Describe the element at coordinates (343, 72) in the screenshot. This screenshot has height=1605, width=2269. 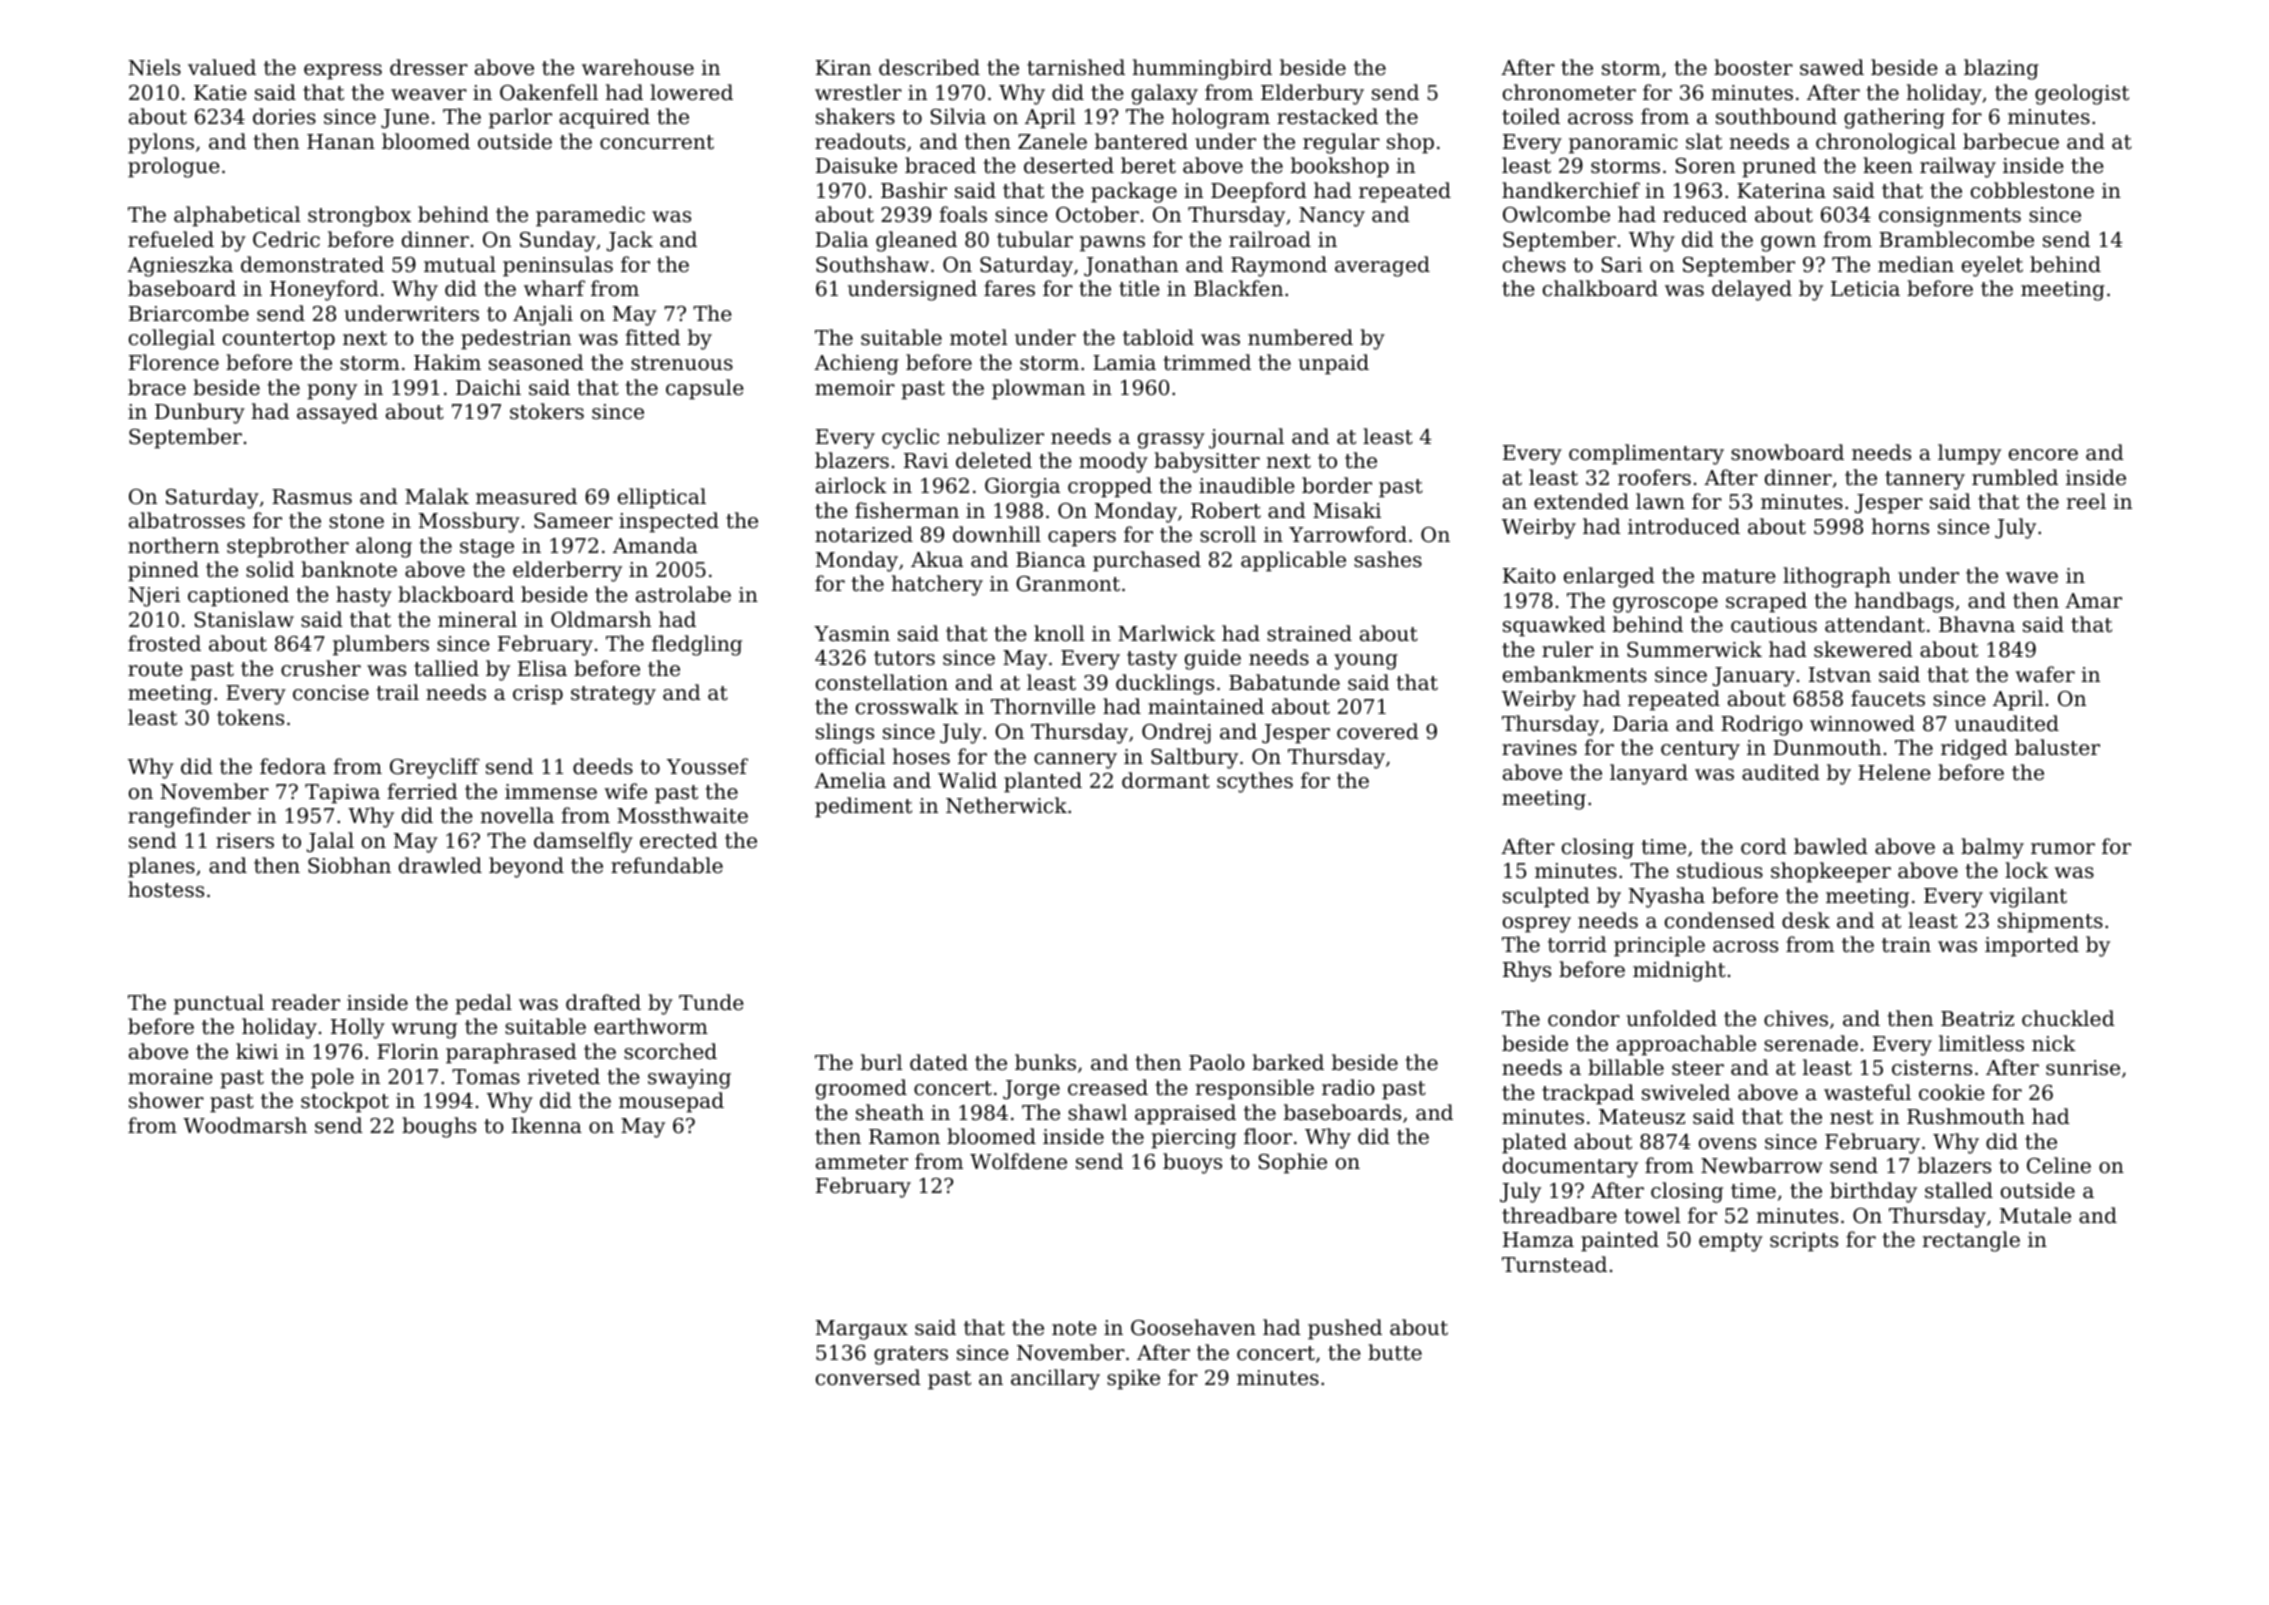
I see `express` at that location.
